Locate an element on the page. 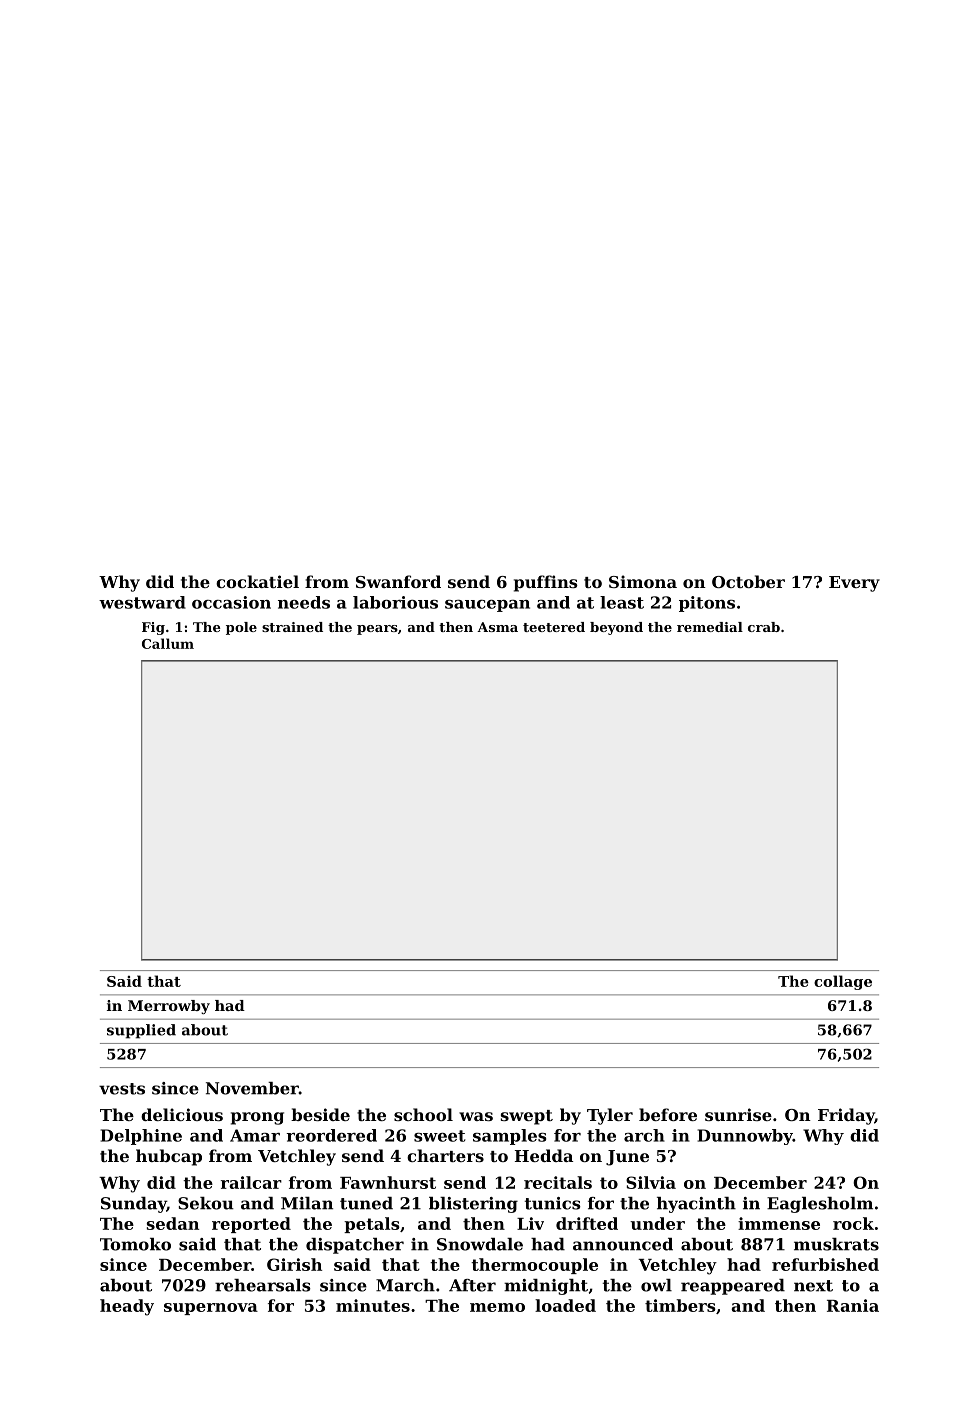  Merrowby is located at coordinates (169, 1007).
